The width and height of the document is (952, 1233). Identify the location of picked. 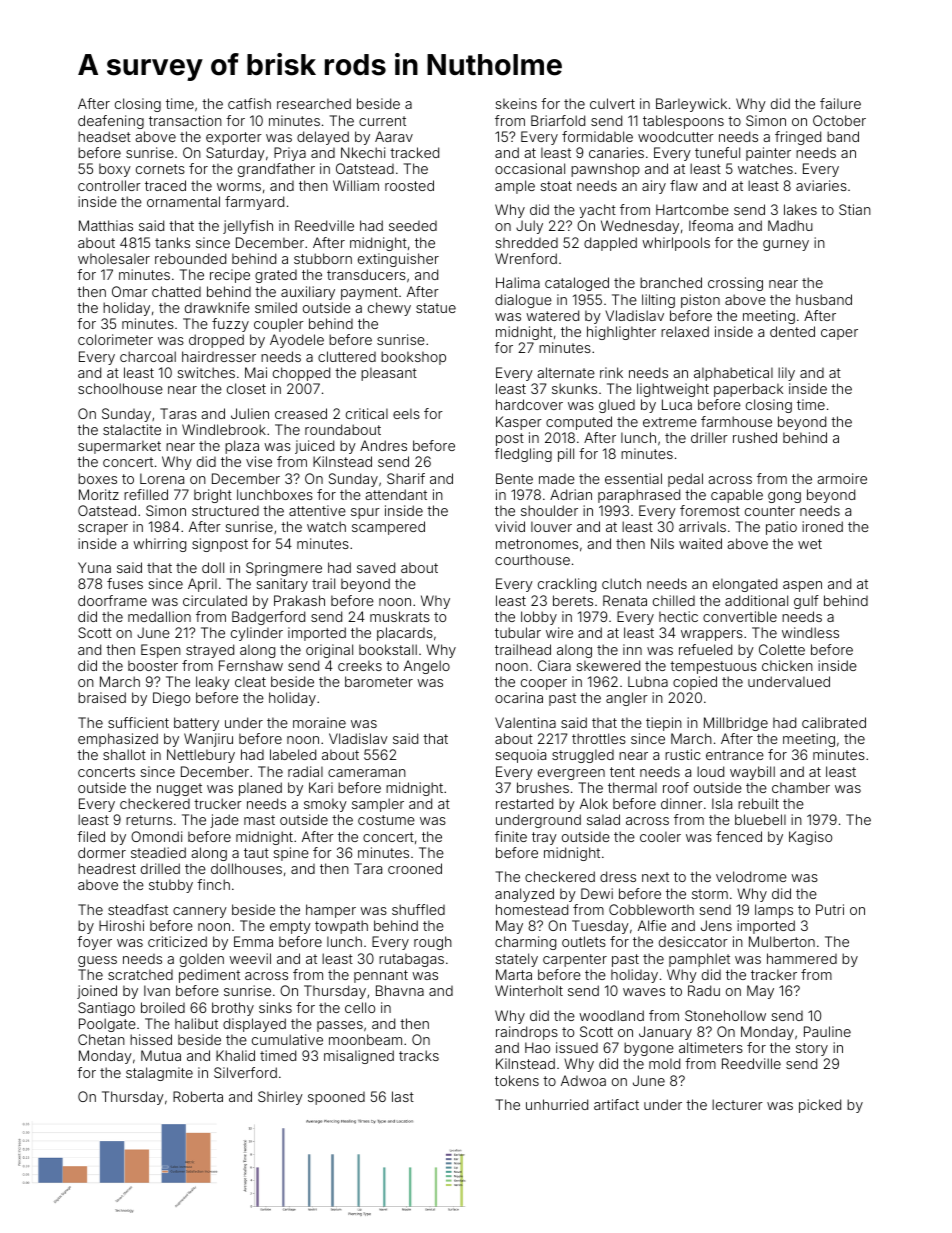
(820, 1106).
